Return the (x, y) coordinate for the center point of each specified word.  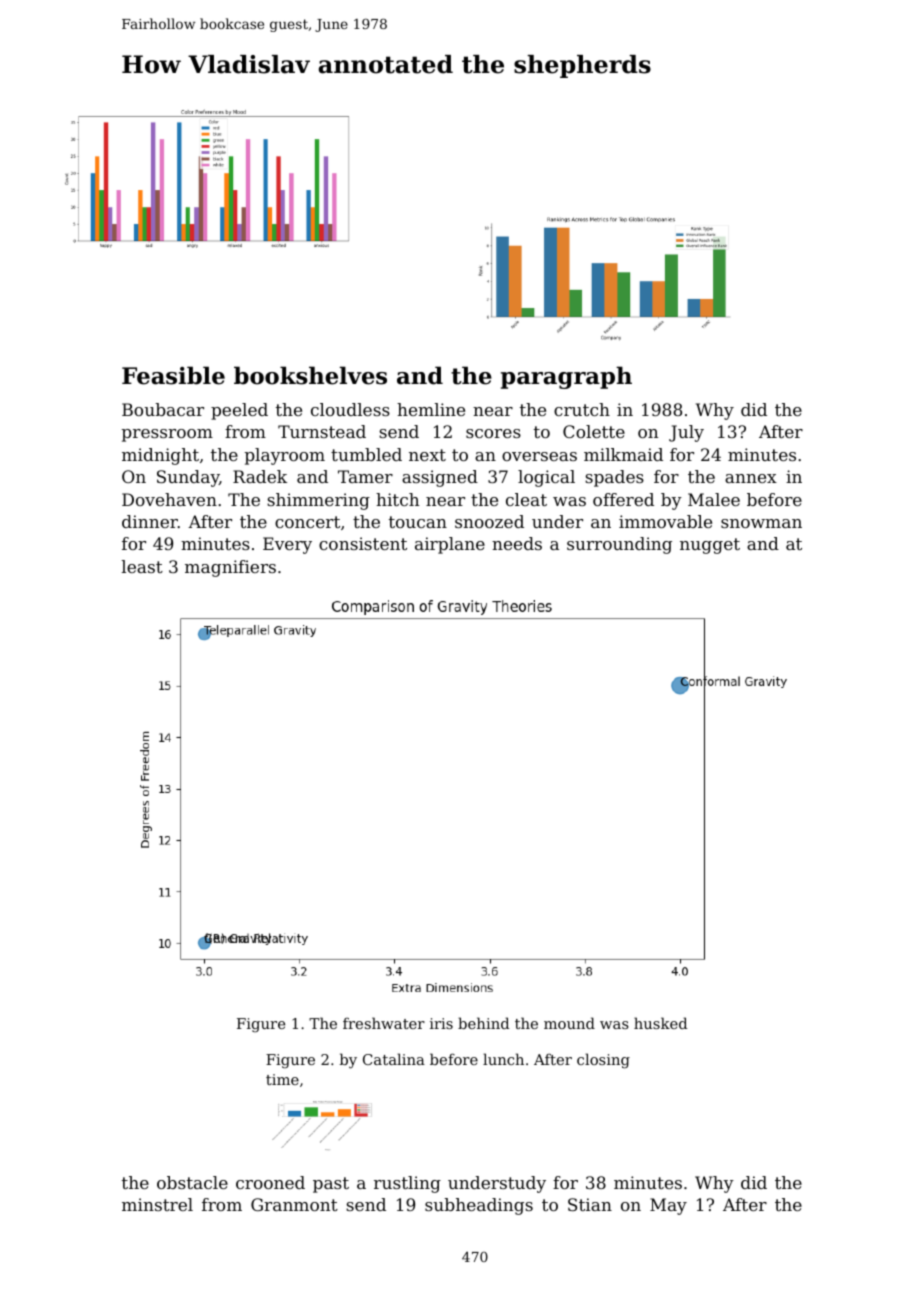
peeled (239, 411)
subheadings (479, 1206)
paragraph (566, 377)
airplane (450, 545)
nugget (710, 546)
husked (660, 1023)
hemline (431, 409)
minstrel (157, 1204)
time (282, 1079)
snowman (761, 523)
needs (517, 543)
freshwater (384, 1023)
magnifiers (230, 568)
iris (441, 1023)
